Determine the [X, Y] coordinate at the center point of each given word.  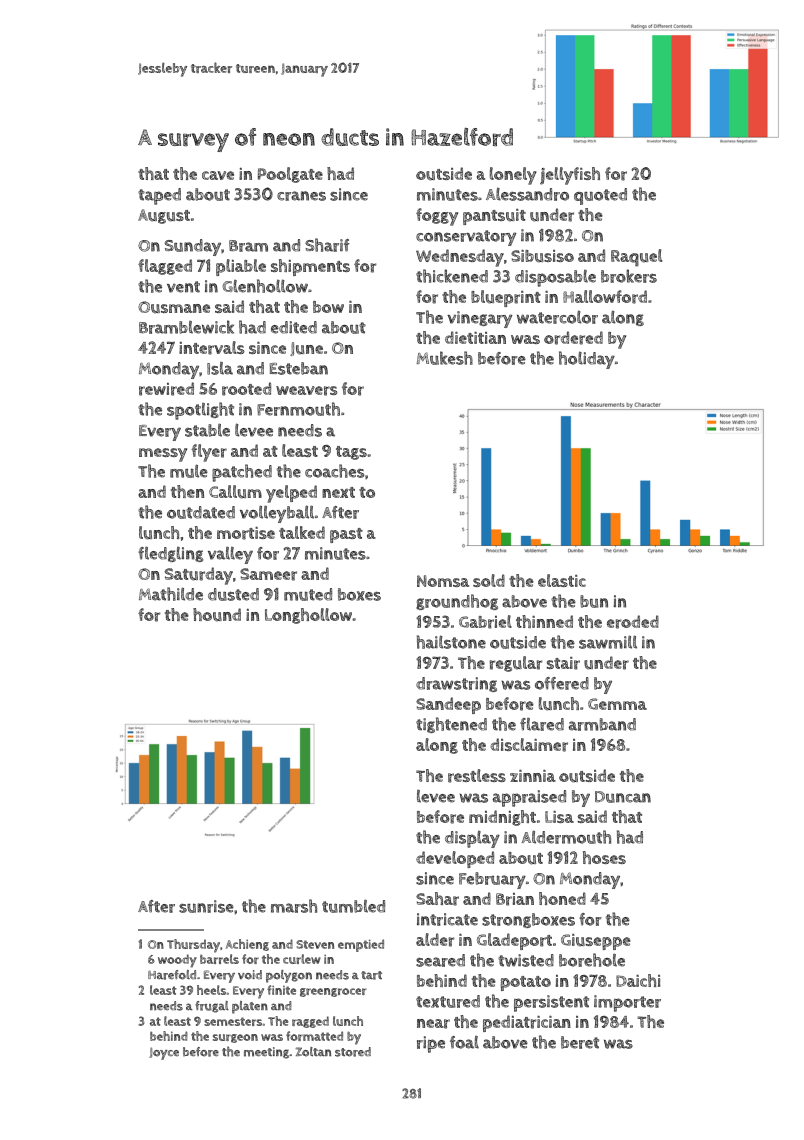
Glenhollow [265, 286]
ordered [573, 338]
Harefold [172, 975]
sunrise [206, 906]
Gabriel [485, 622]
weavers [307, 391]
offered [562, 683]
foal [464, 1042]
